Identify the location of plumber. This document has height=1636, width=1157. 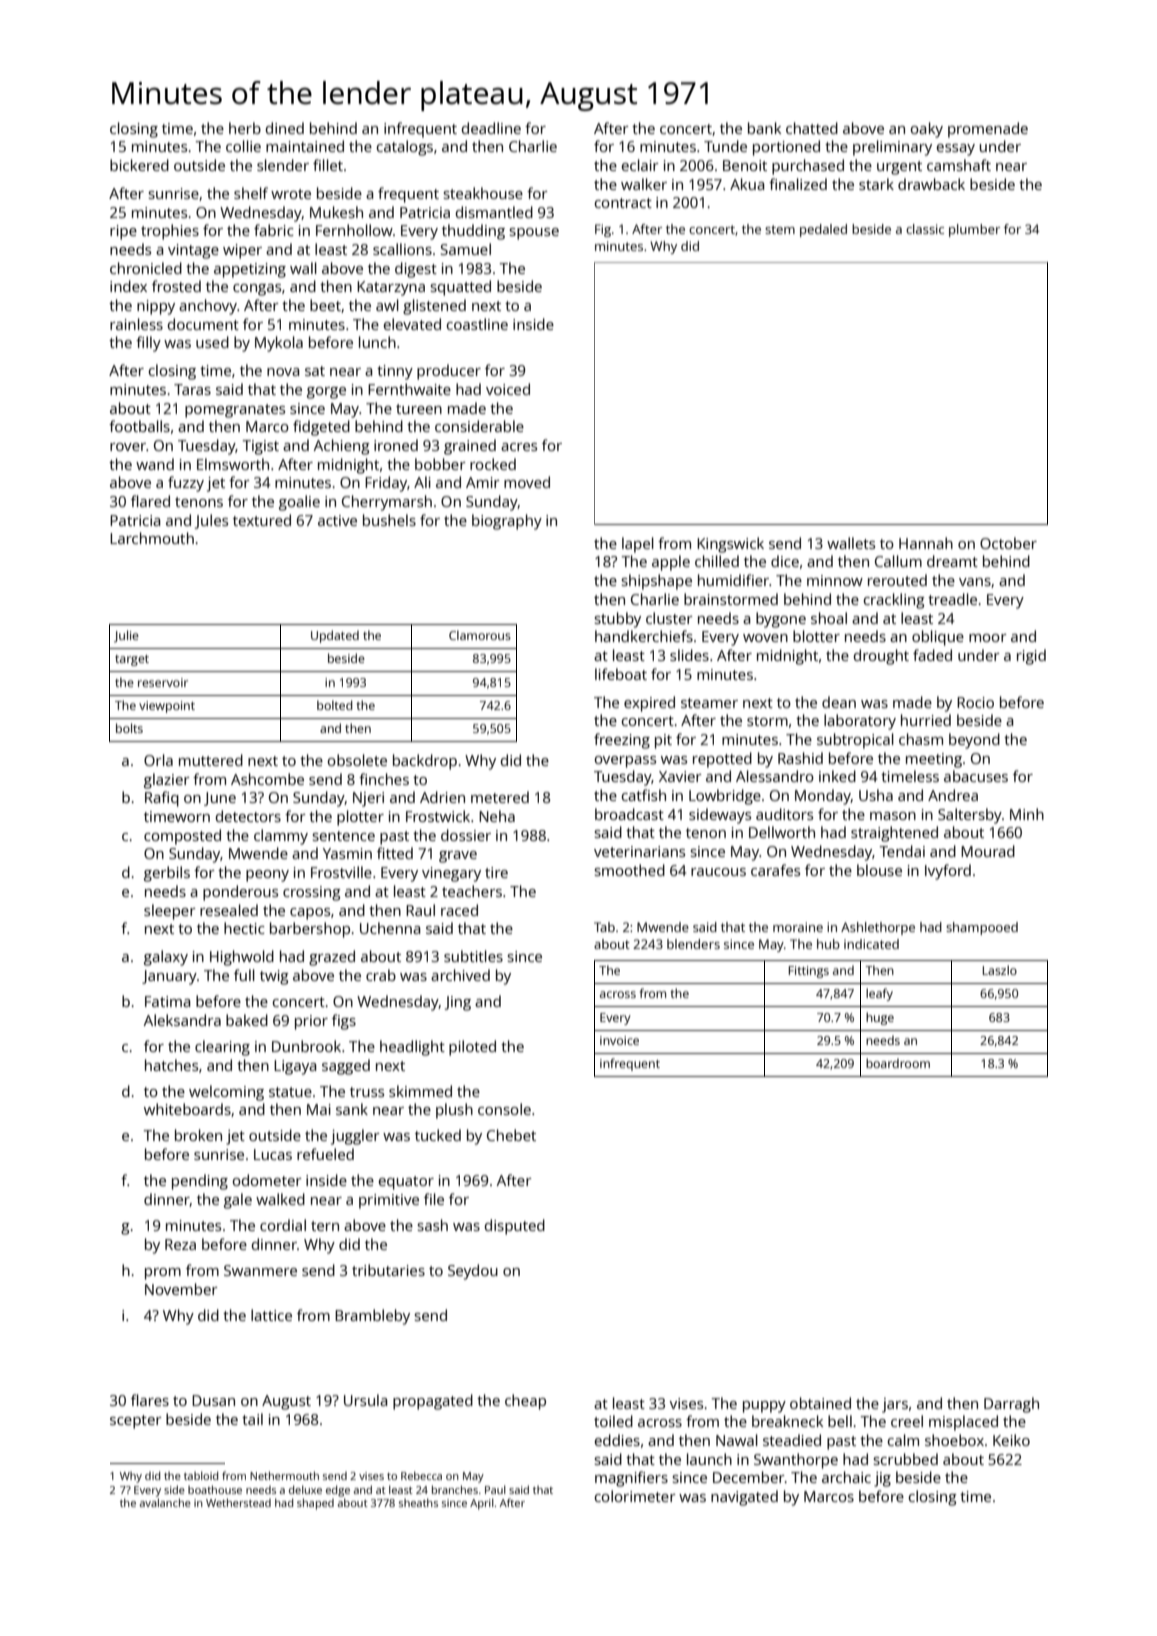
(974, 230).
